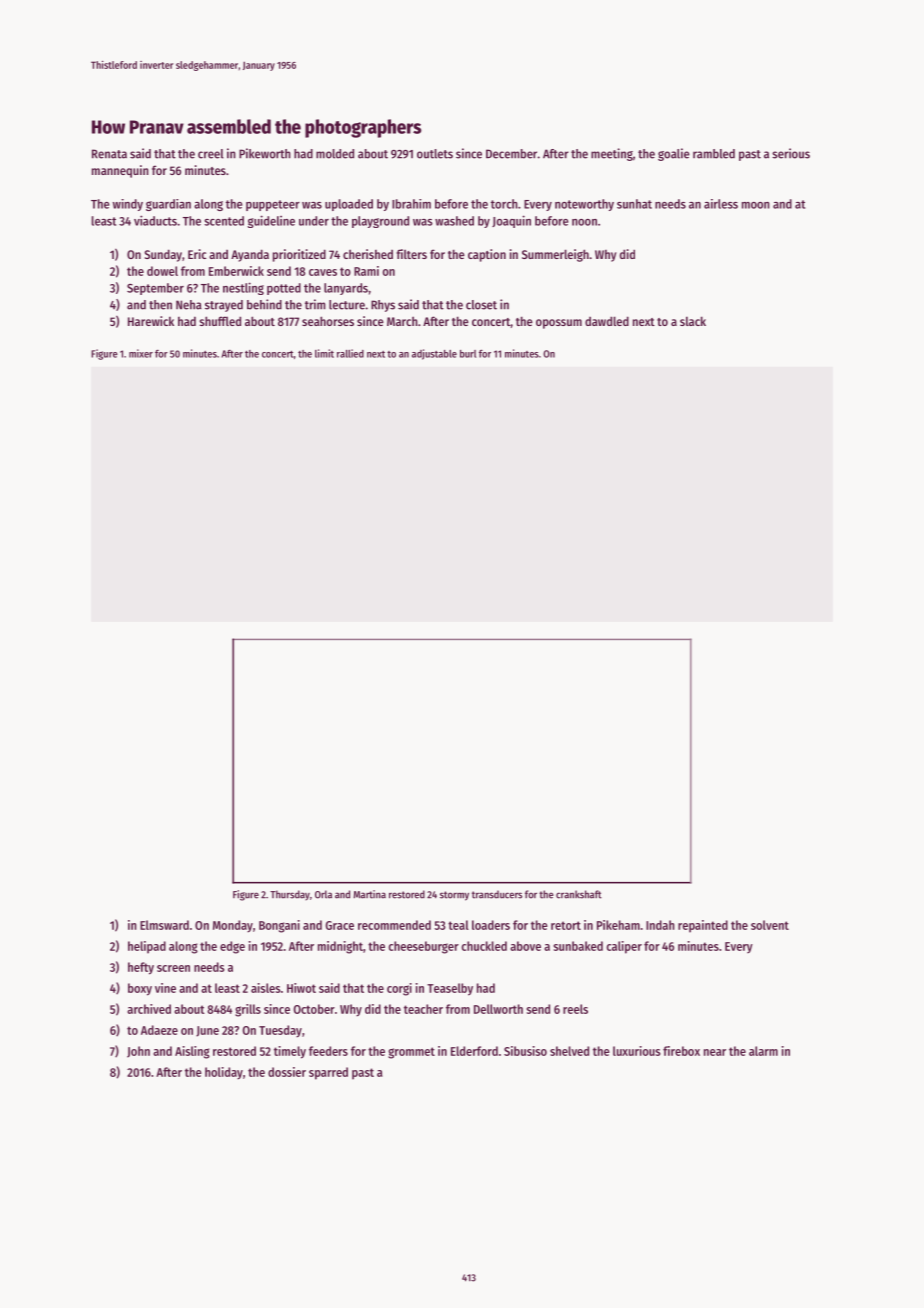  I want to click on grommet, so click(411, 1053).
